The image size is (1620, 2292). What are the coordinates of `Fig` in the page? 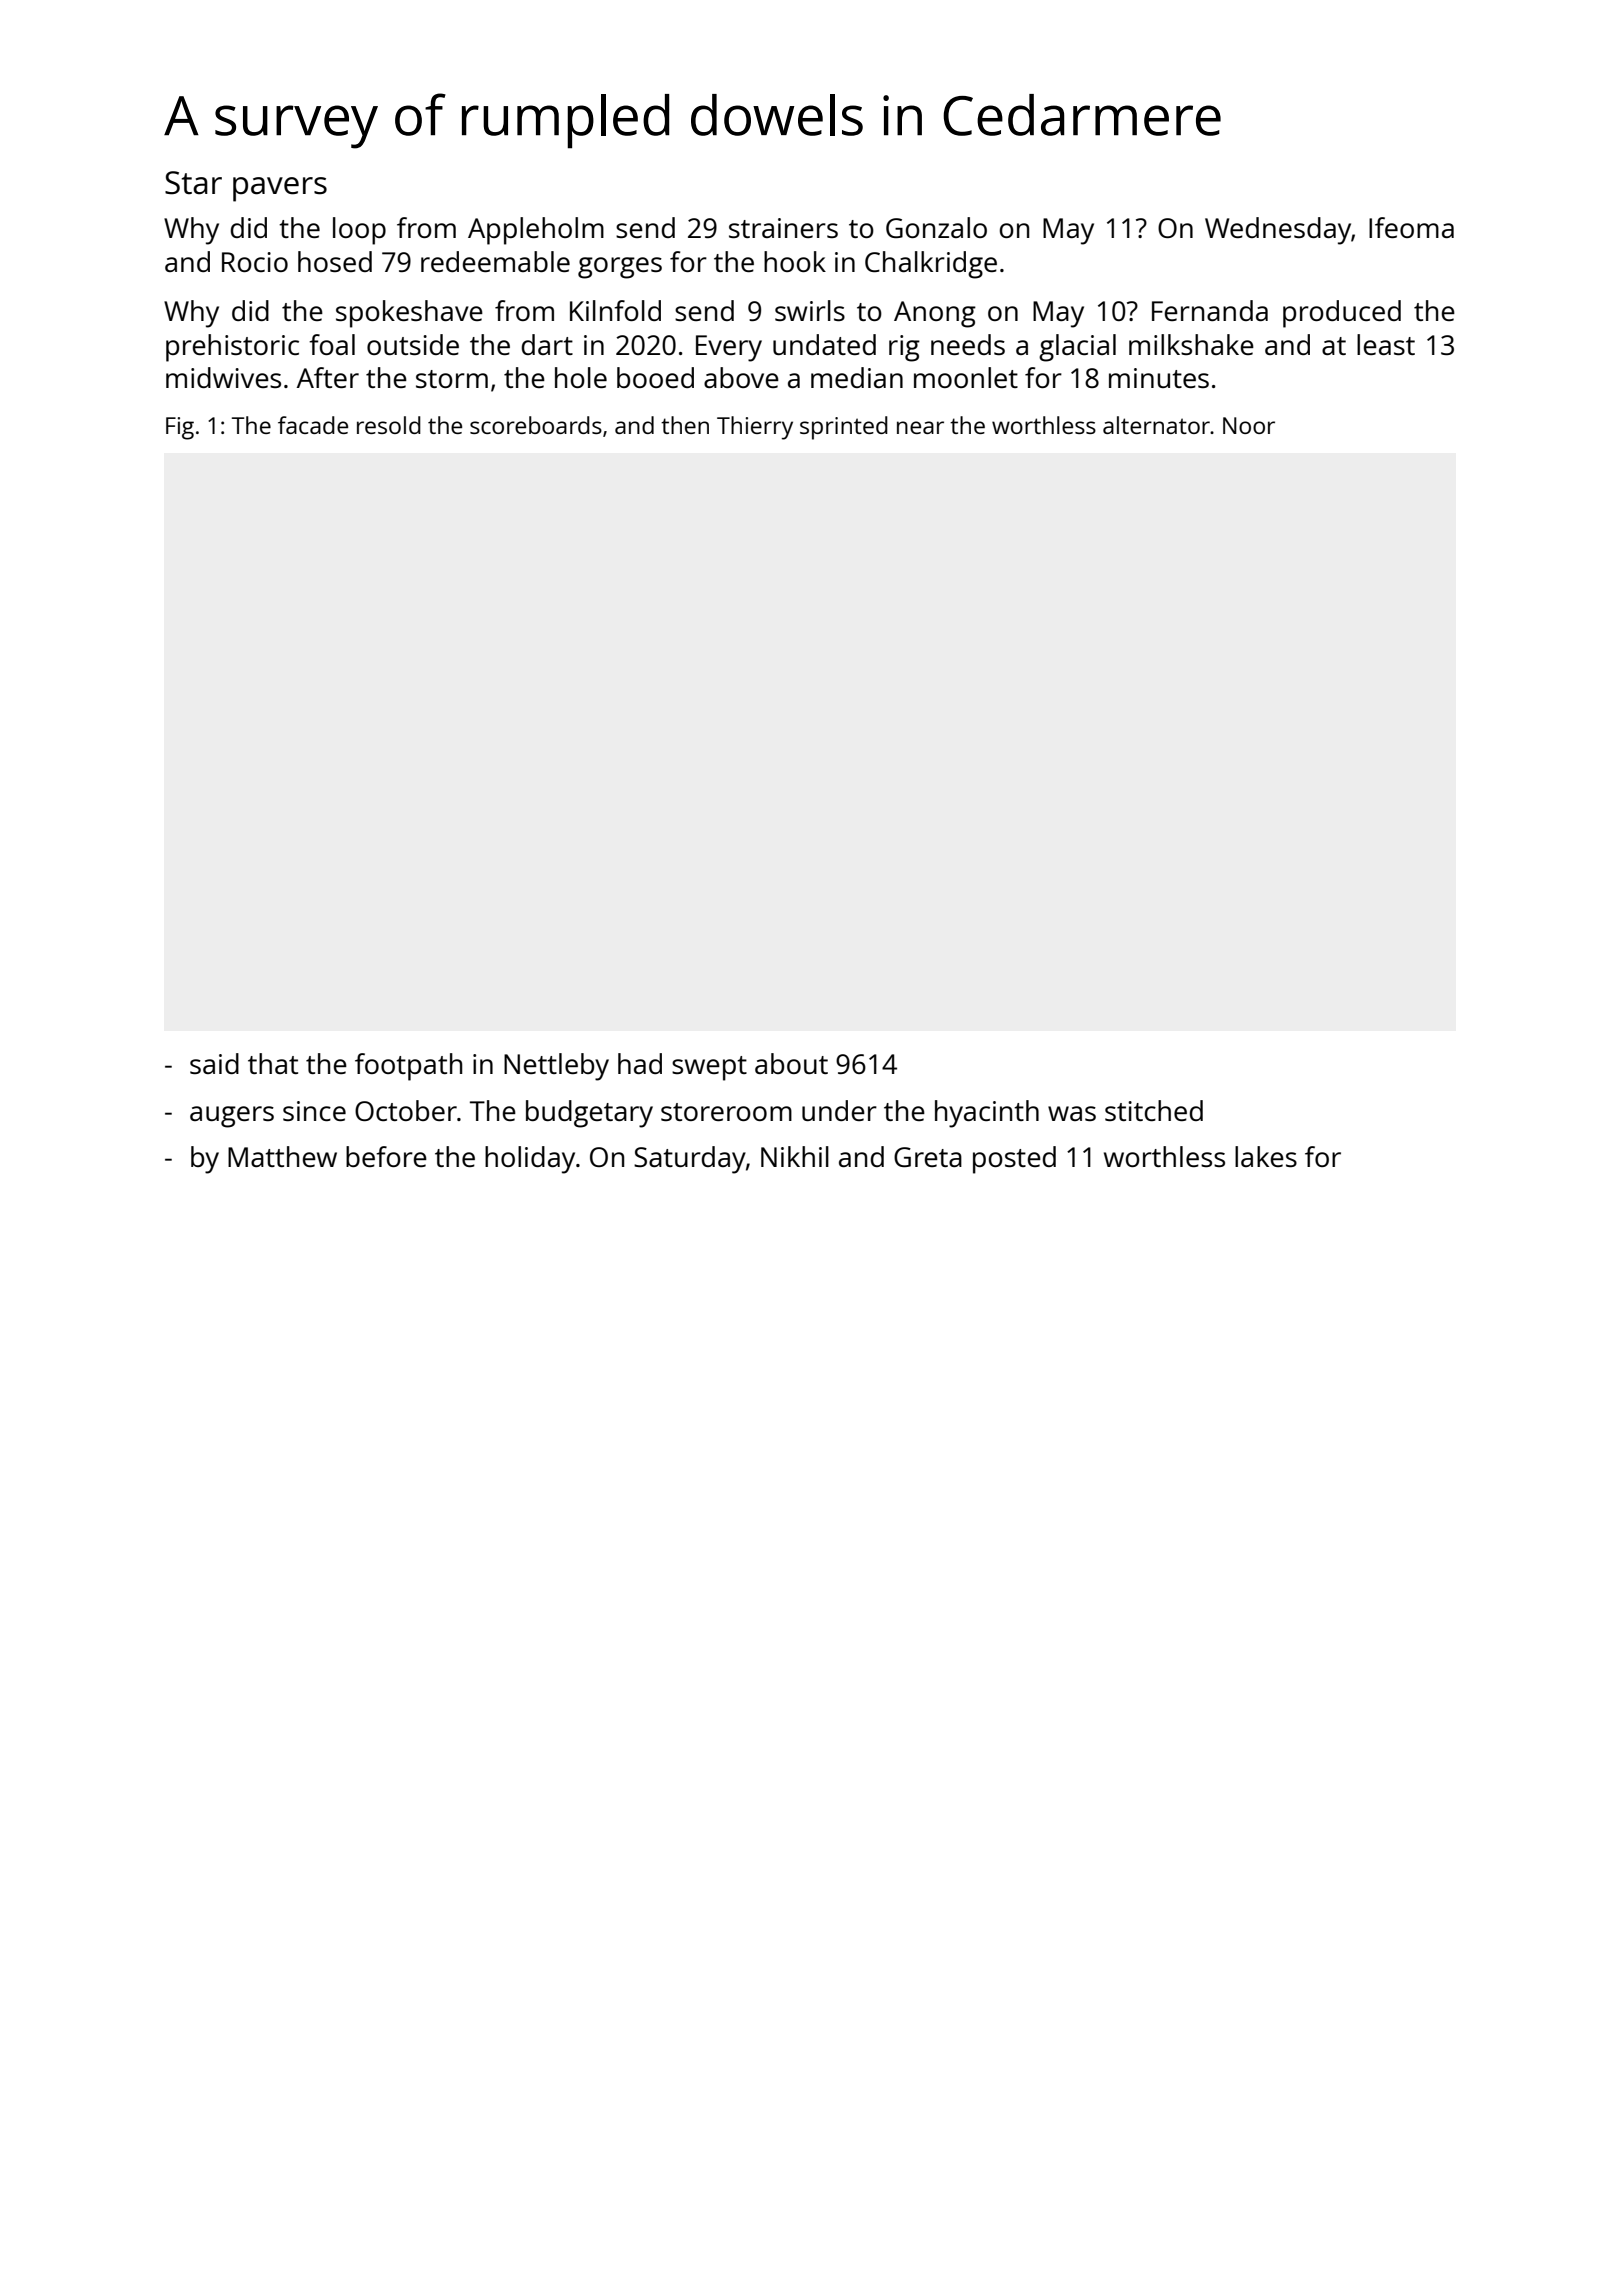 It's located at (180, 428).
